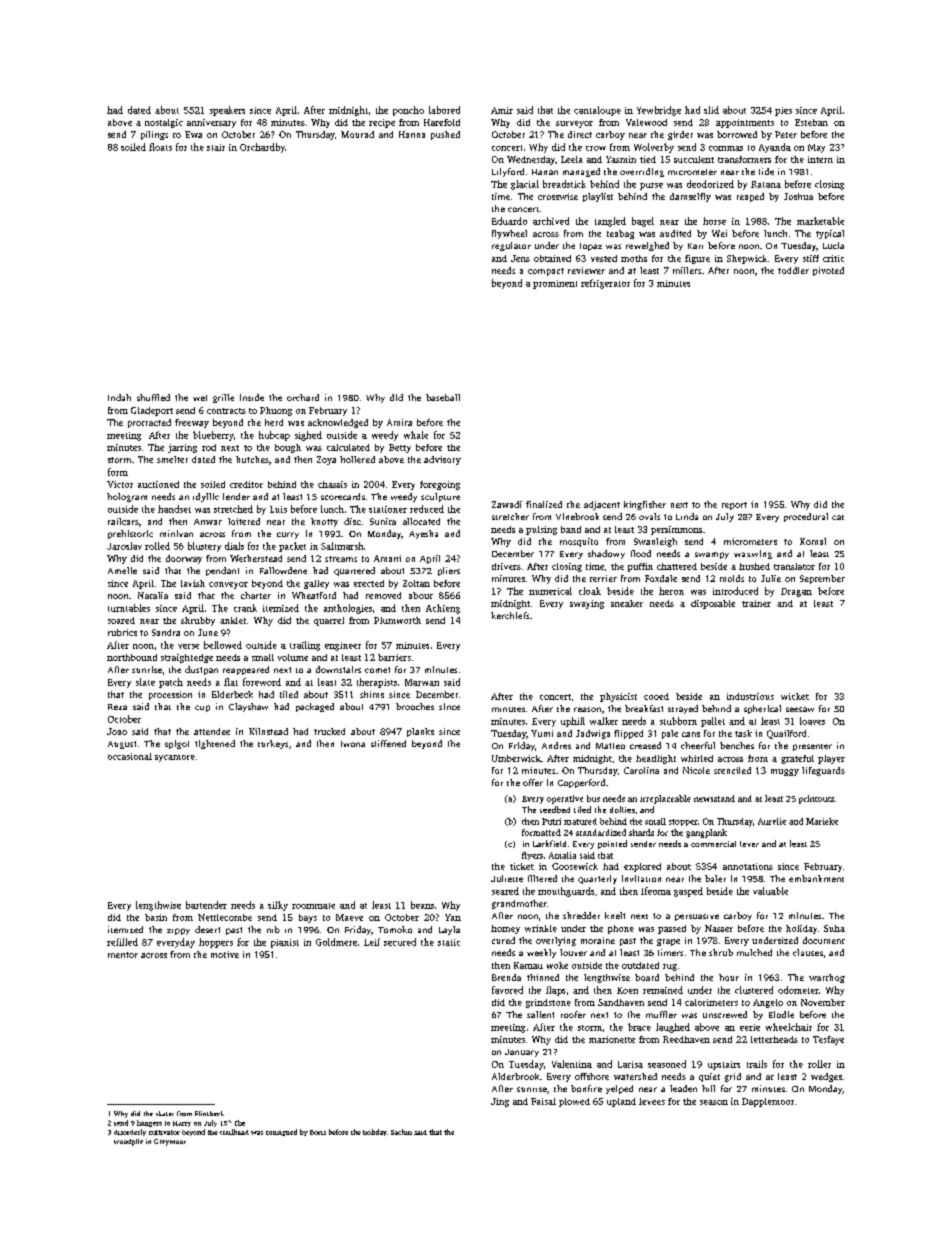 This page has width=952, height=1233. I want to click on Reedhaven, so click(686, 1039).
